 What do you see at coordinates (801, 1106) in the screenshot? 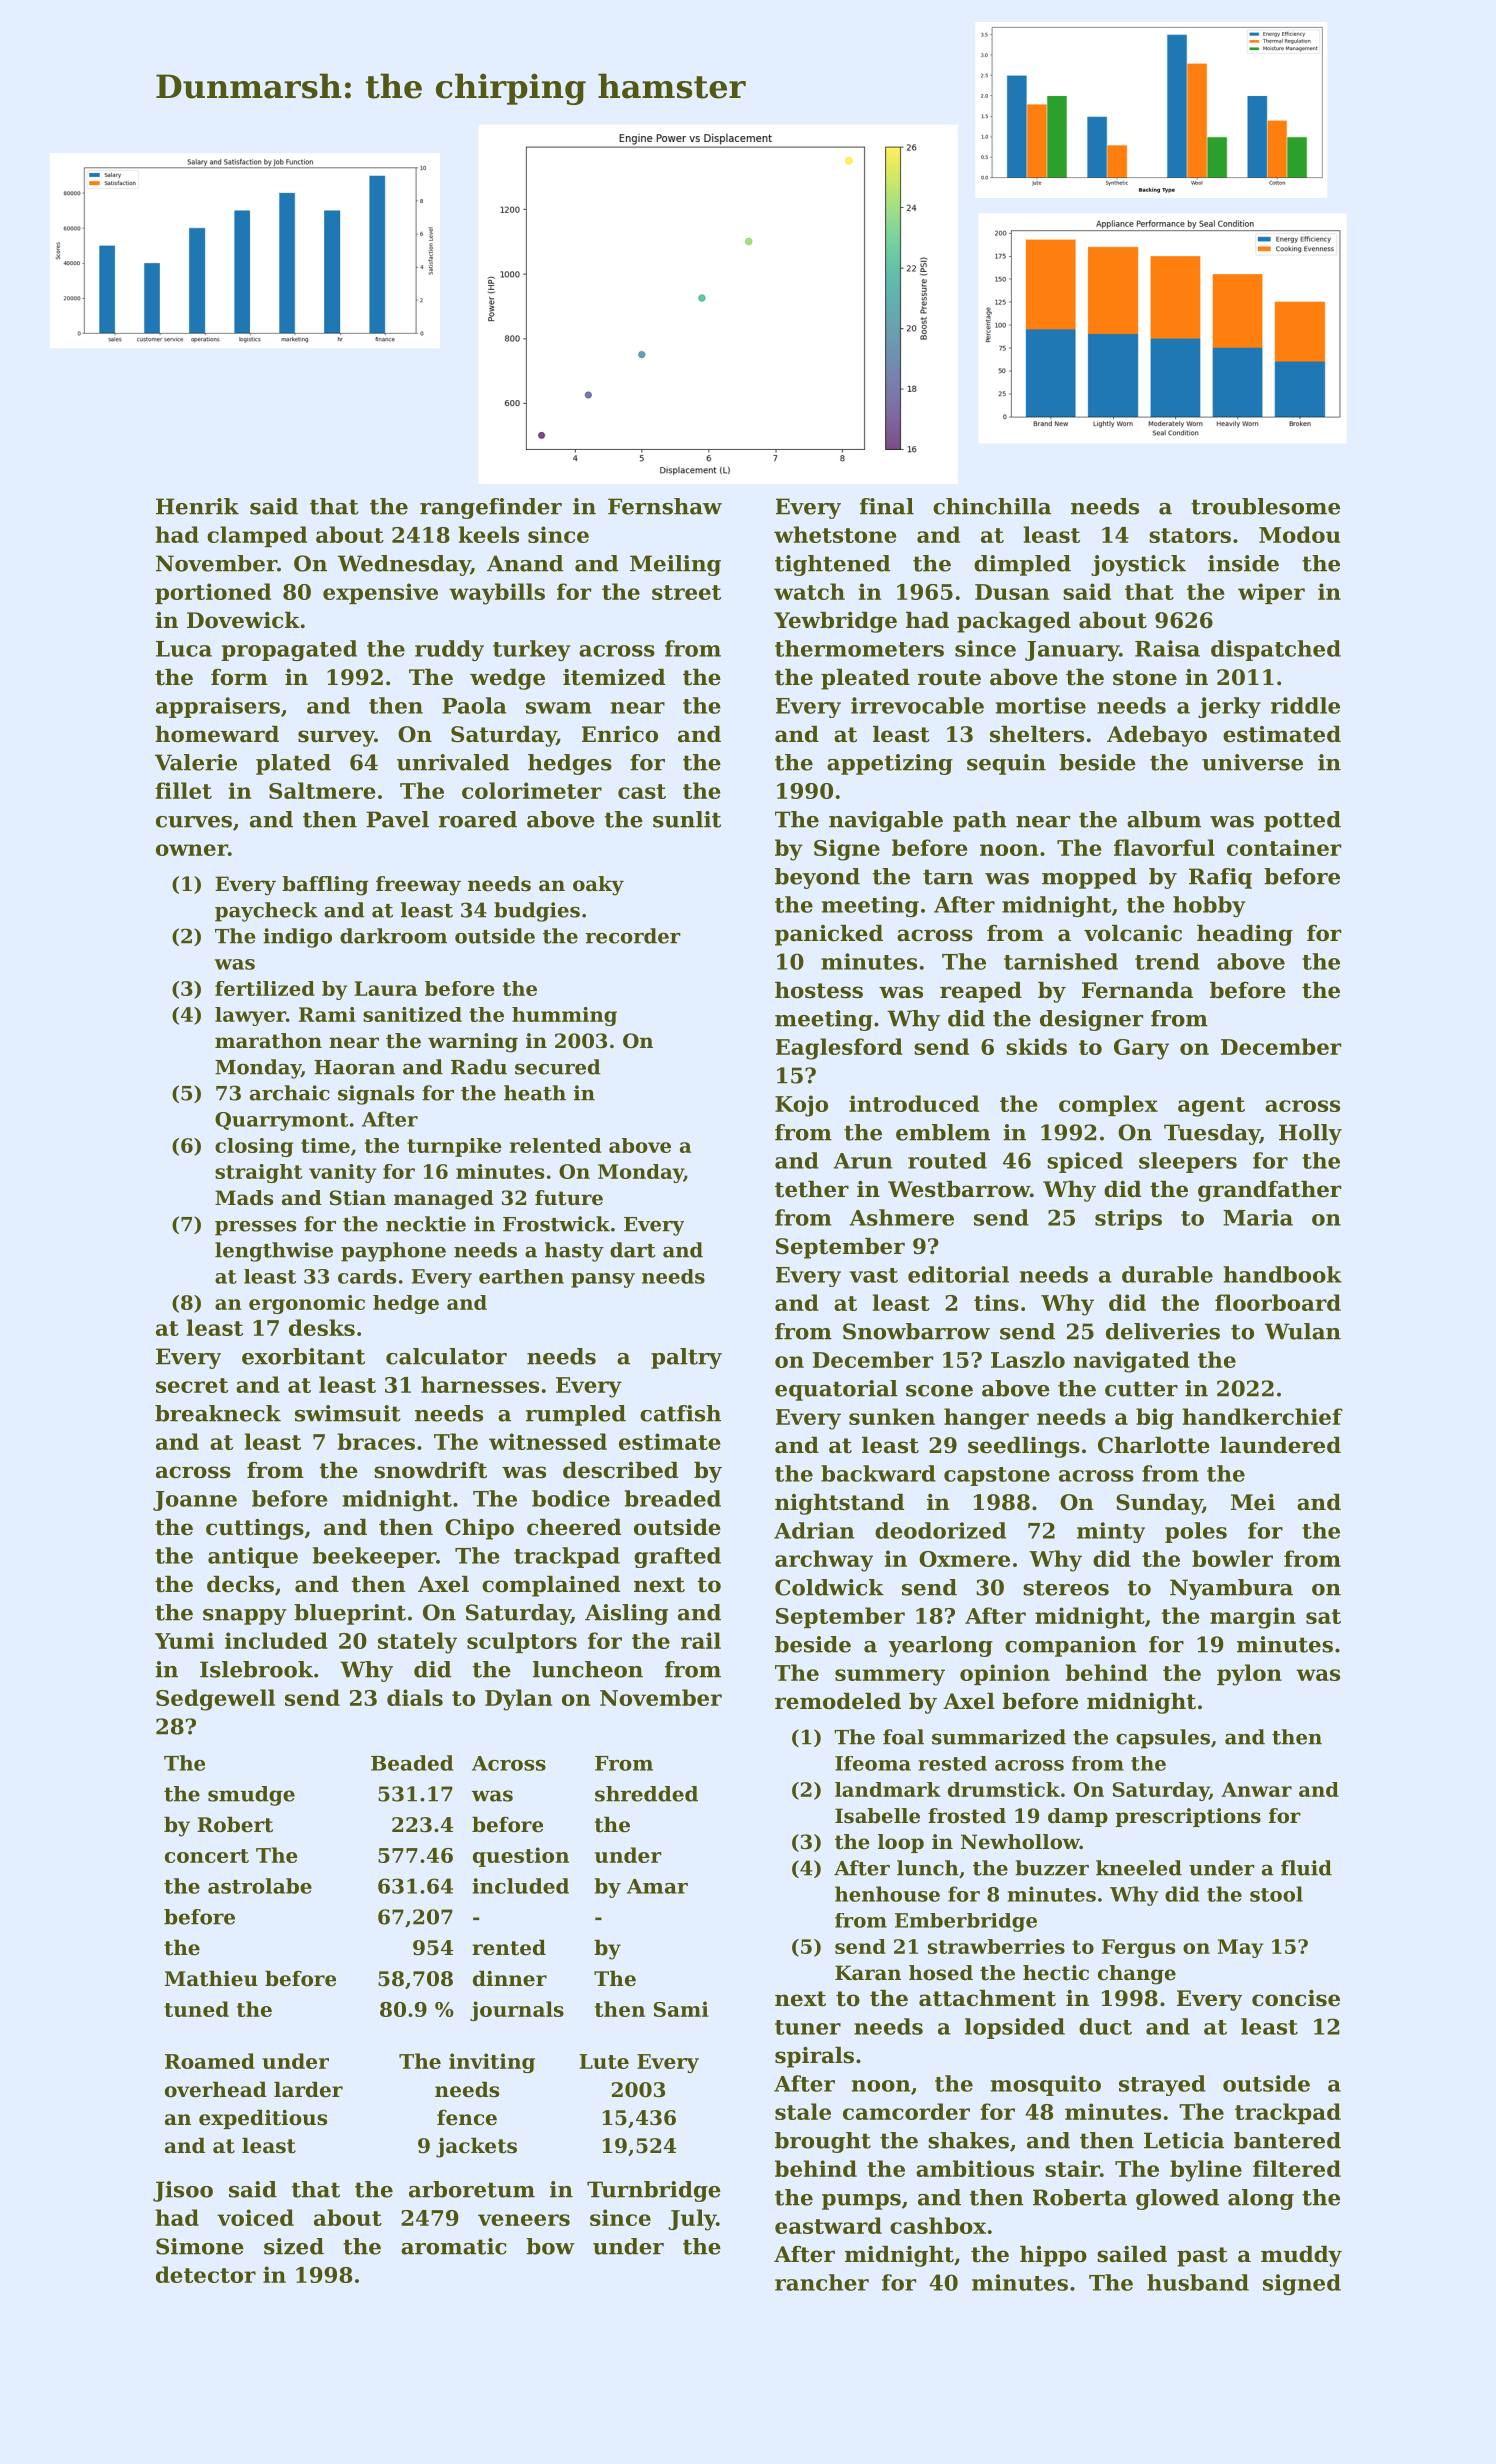
I see `Kojo` at bounding box center [801, 1106].
